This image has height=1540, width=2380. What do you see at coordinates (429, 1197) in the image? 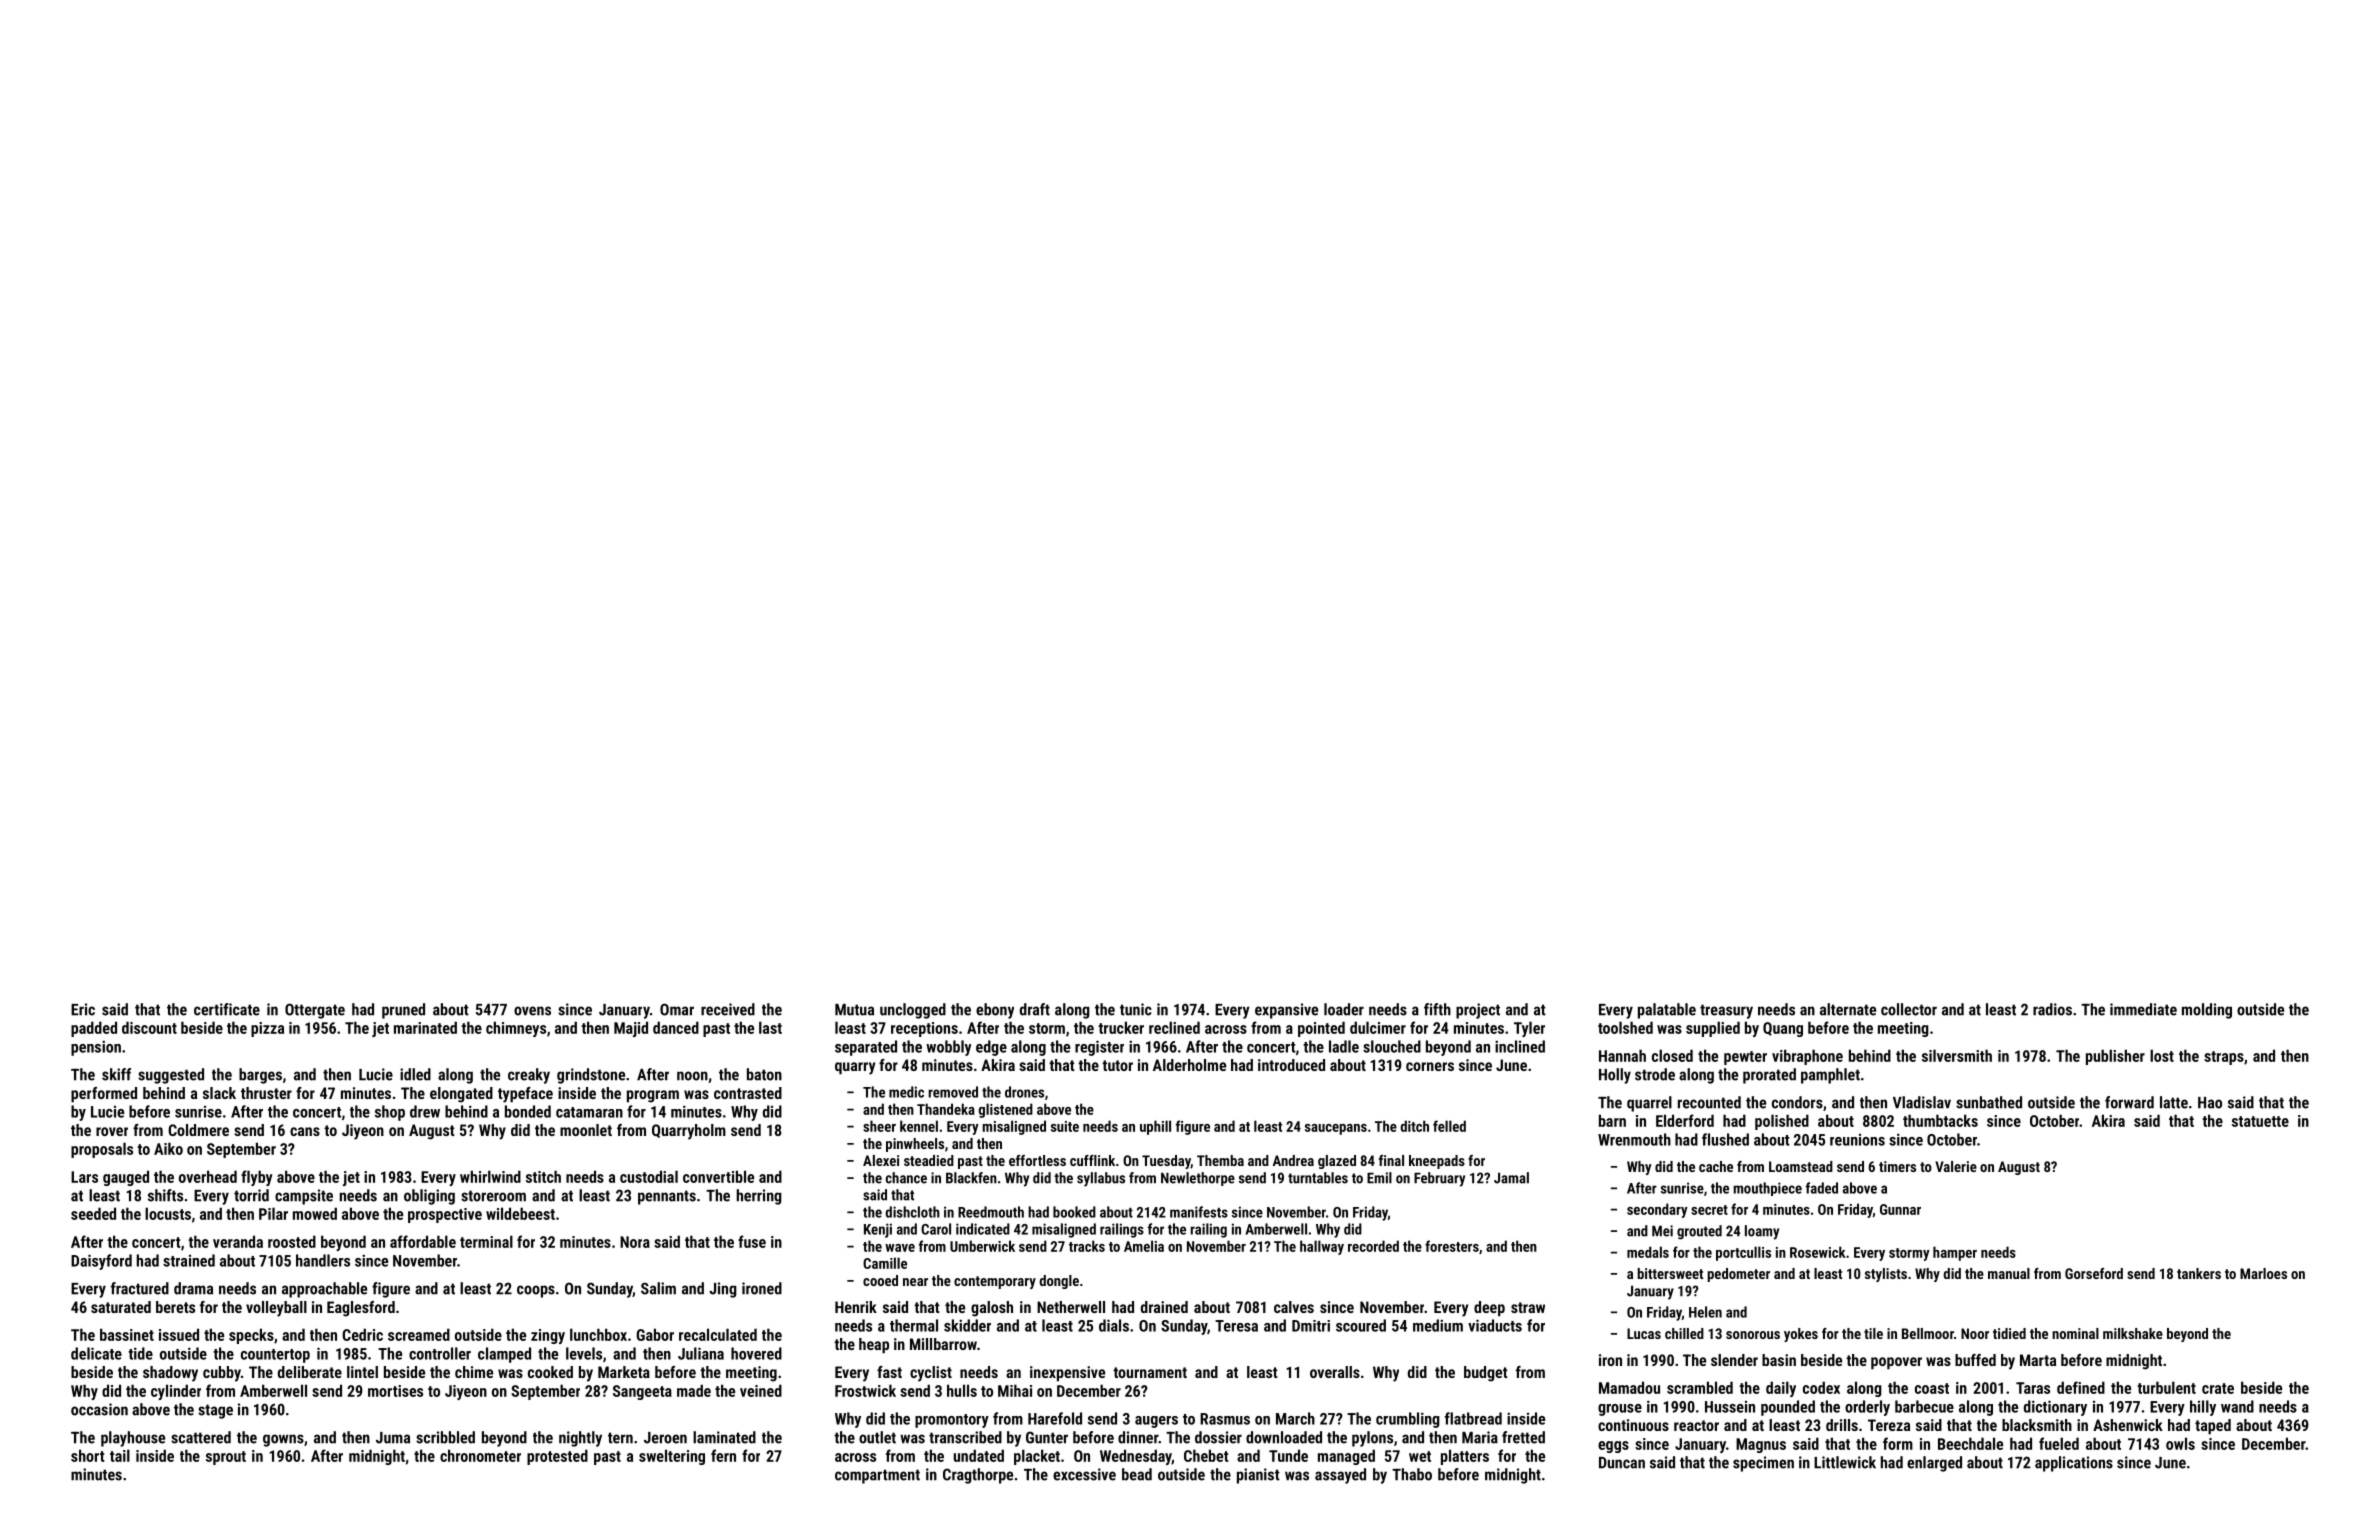
I see `obliging` at bounding box center [429, 1197].
